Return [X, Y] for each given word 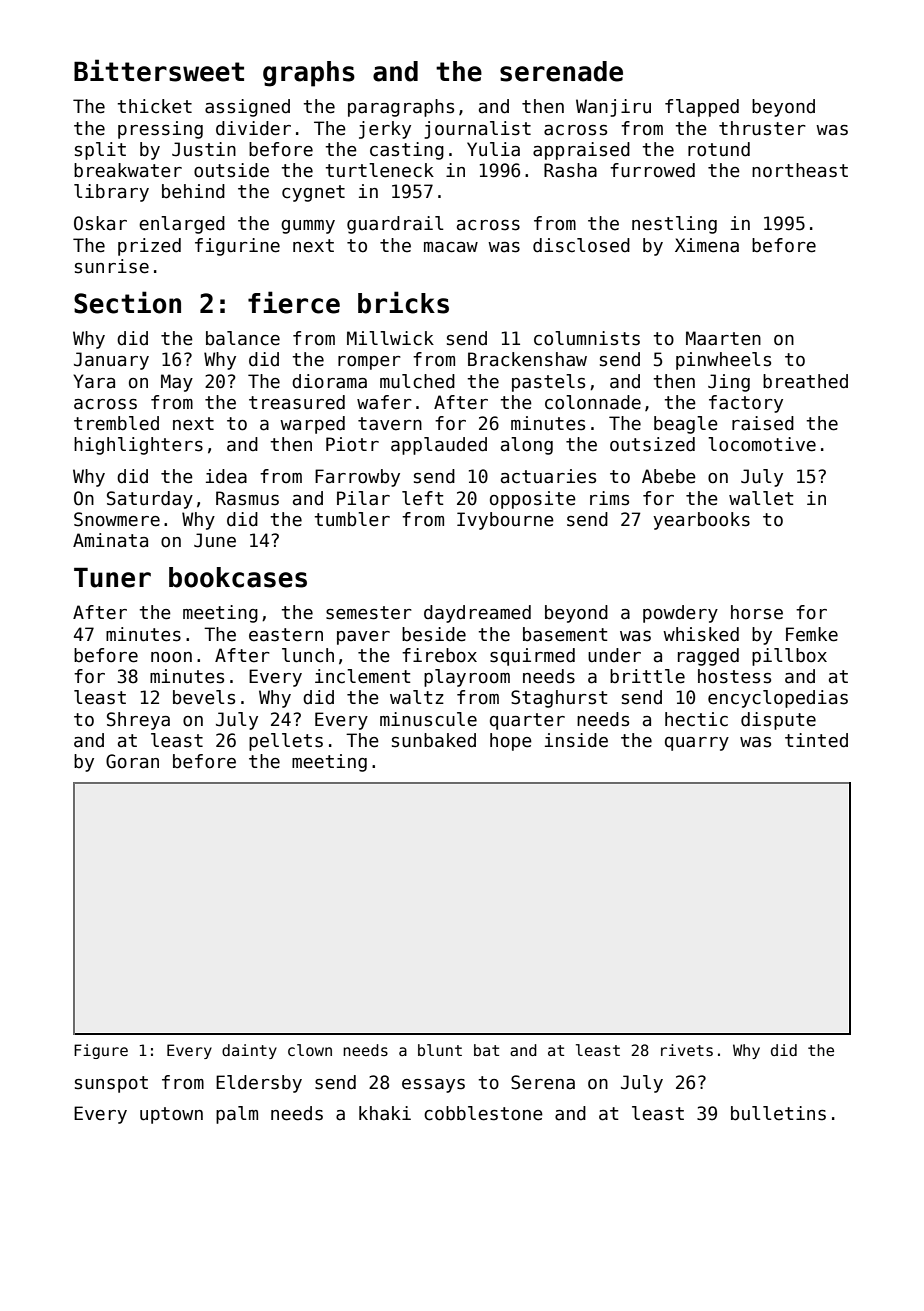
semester [369, 613]
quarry [697, 744]
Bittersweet [159, 70]
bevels [204, 697]
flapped [702, 108]
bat [486, 1050]
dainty [249, 1051]
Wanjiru [613, 108]
